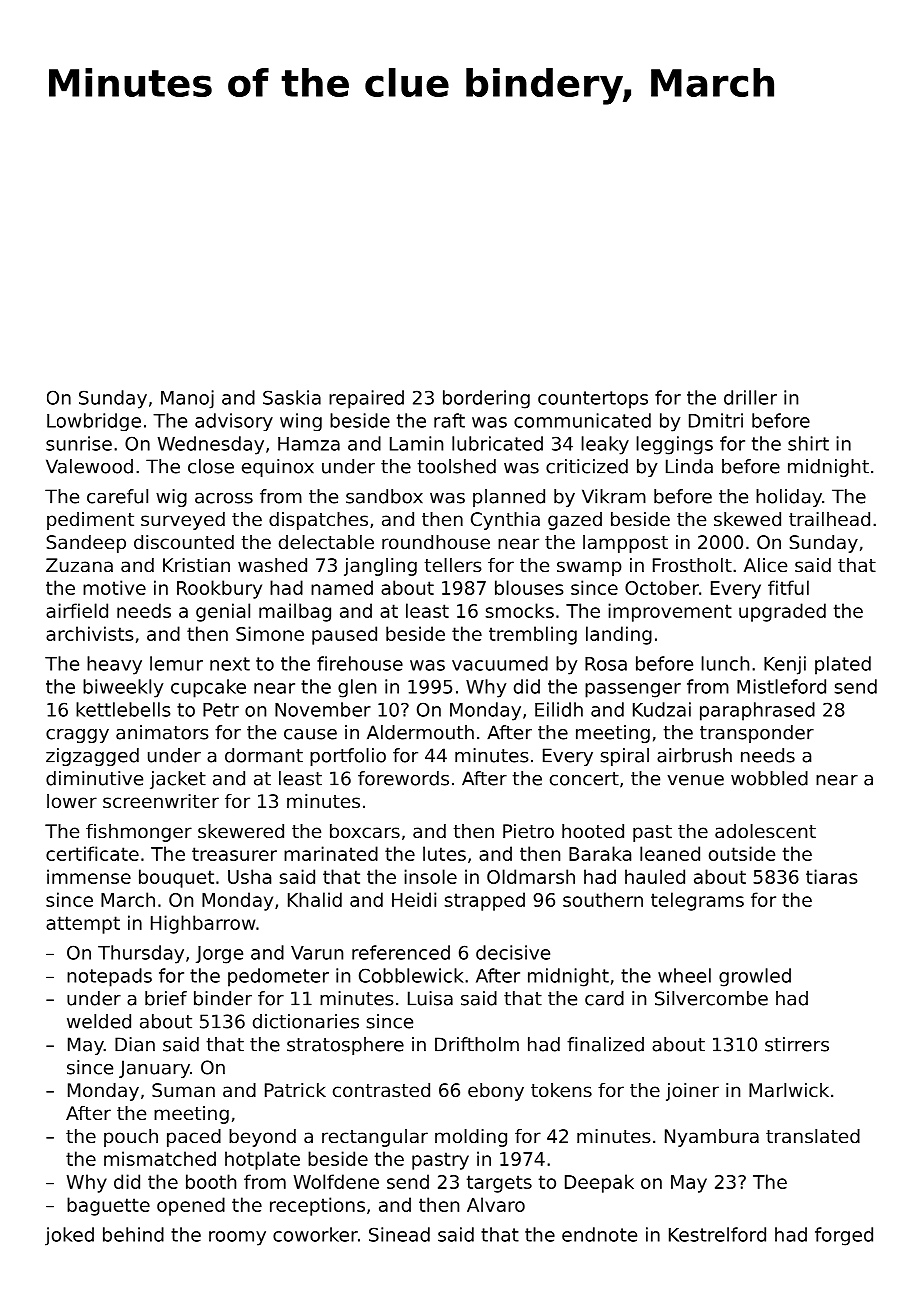 Image resolution: width=924 pixels, height=1308 pixels. What do you see at coordinates (486, 399) in the screenshot?
I see `bordering` at bounding box center [486, 399].
